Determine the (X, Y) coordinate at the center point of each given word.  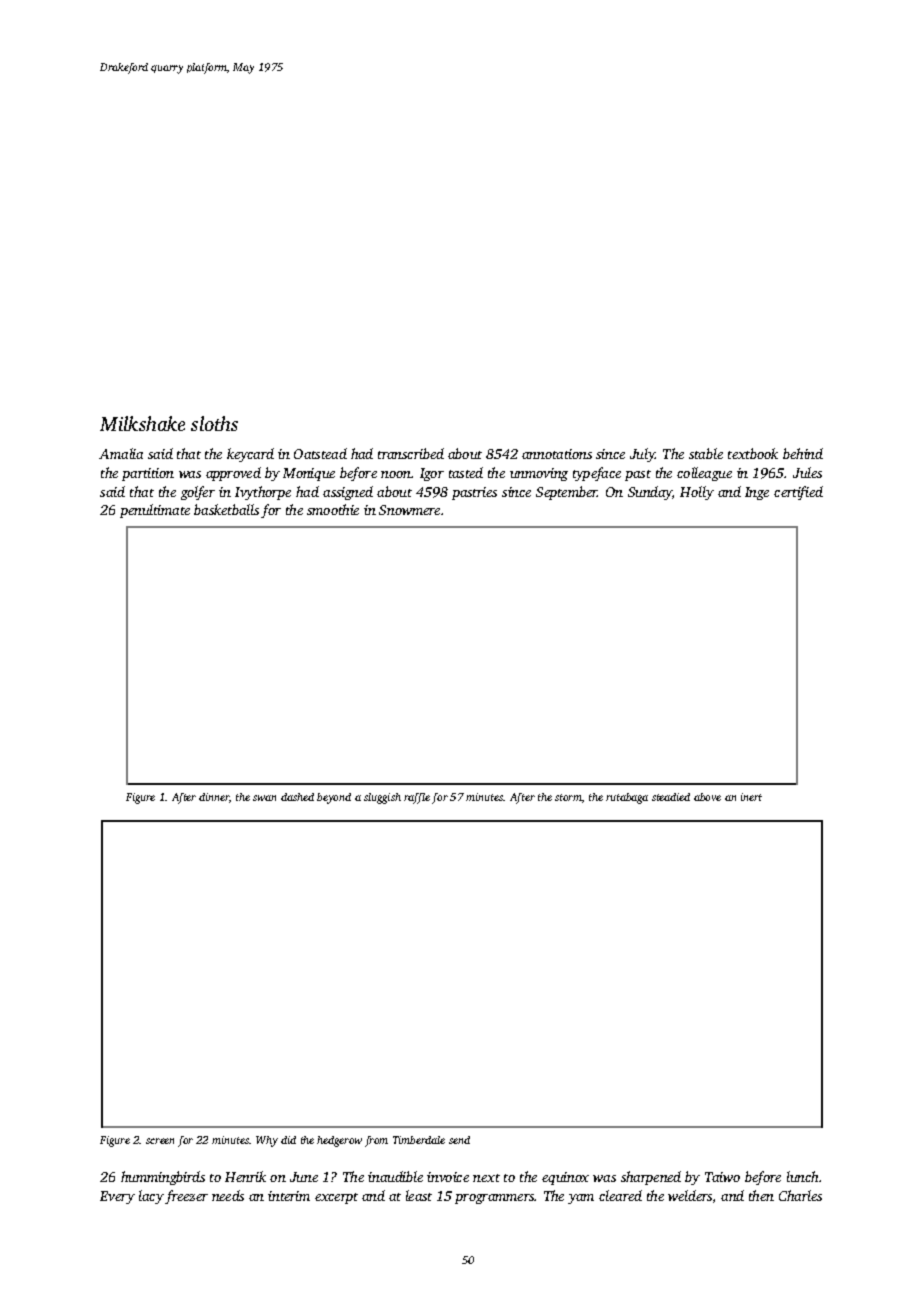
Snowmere (409, 510)
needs (228, 1195)
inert (751, 797)
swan (264, 798)
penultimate (155, 511)
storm (568, 797)
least (419, 1195)
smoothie (333, 509)
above (707, 797)
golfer (198, 493)
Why (267, 1141)
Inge (757, 493)
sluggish (382, 798)
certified (798, 493)
